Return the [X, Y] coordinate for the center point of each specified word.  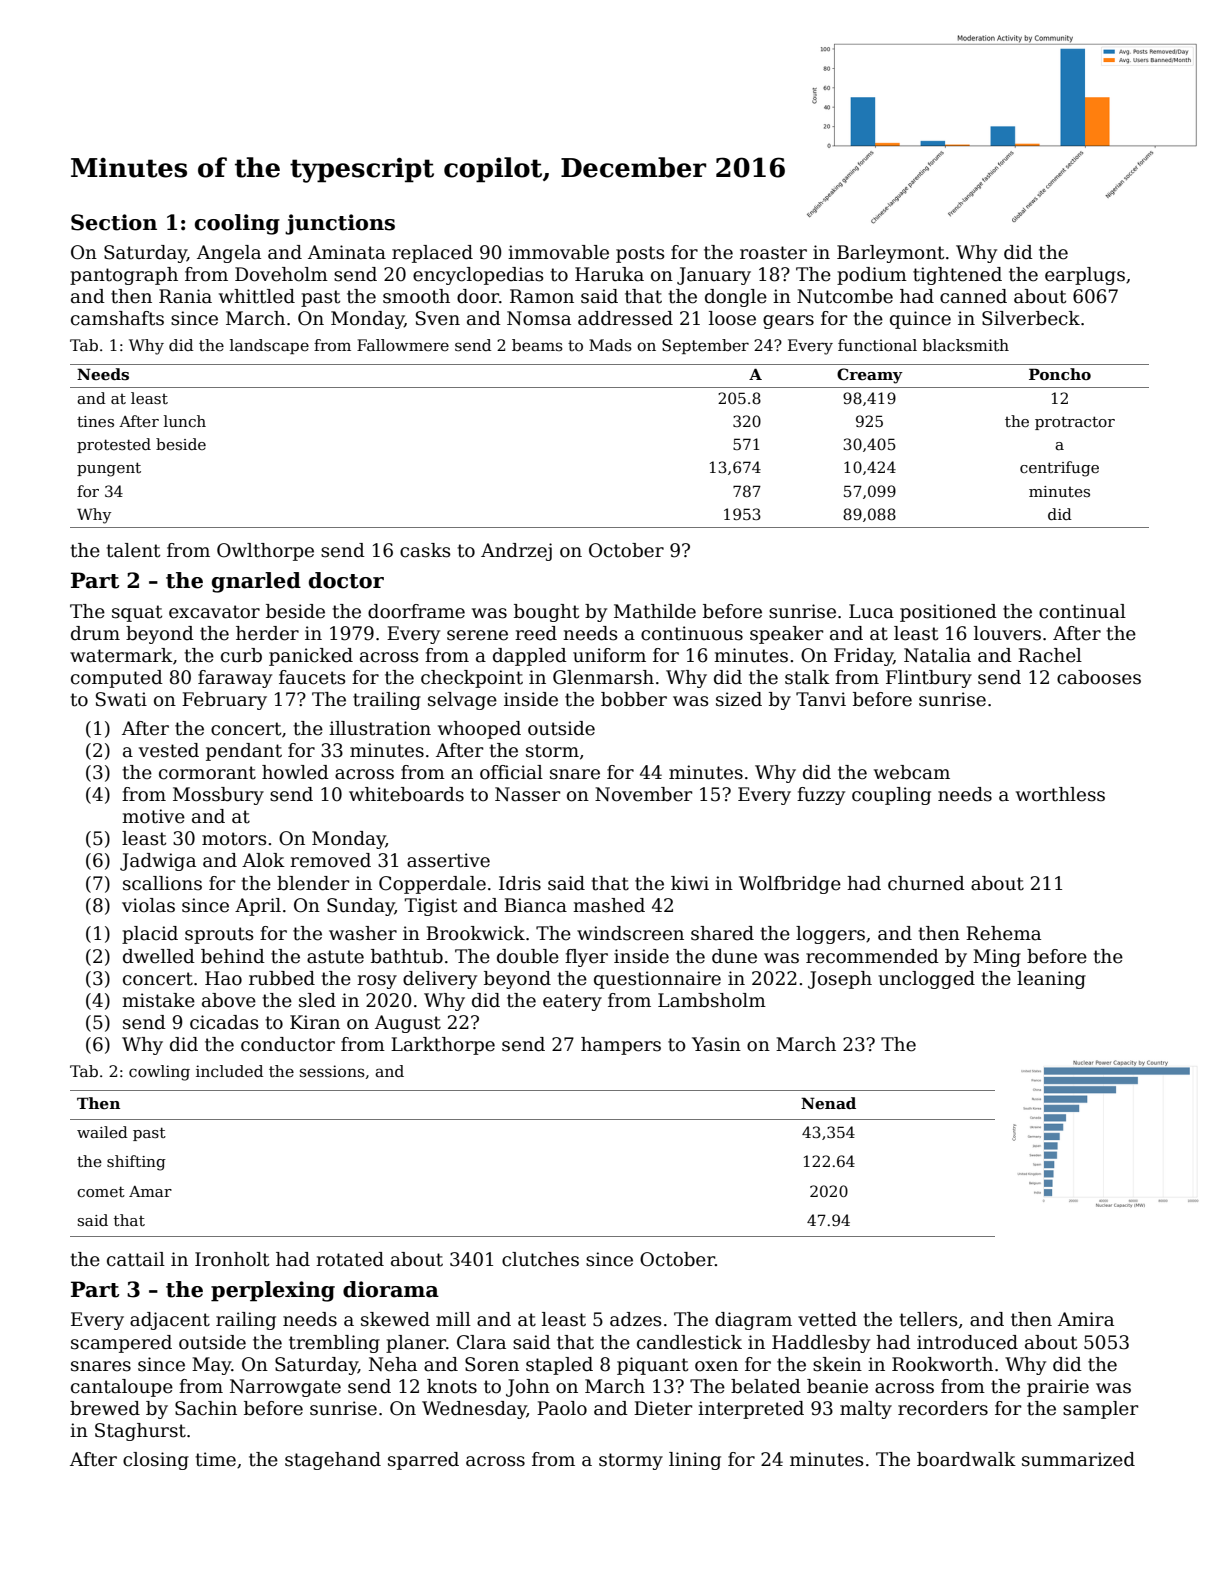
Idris [520, 883]
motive [153, 816]
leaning [1051, 980]
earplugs [1085, 276]
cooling [237, 224]
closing [156, 1461]
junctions [340, 224]
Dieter [663, 1408]
